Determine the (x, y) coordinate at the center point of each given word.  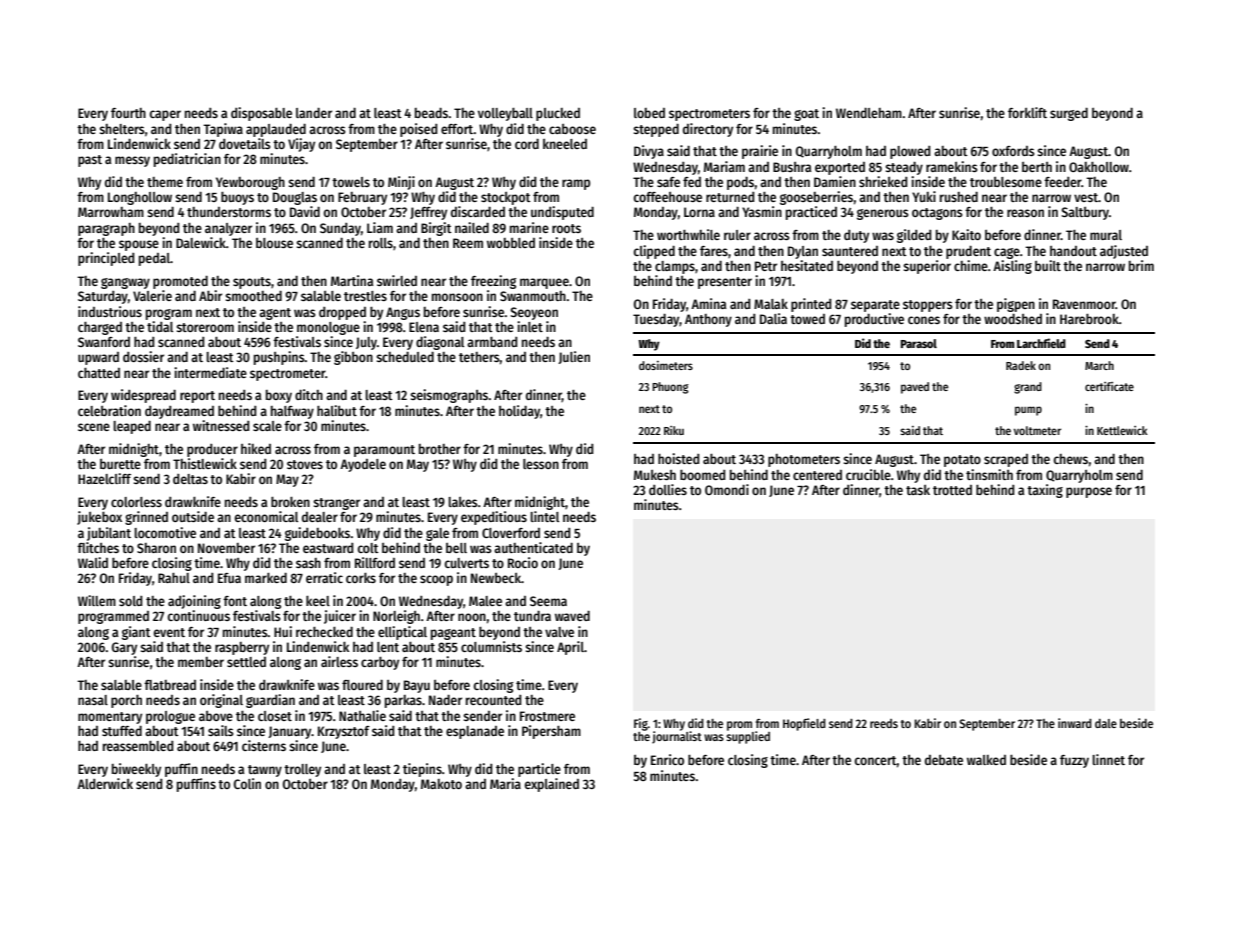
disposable (261, 114)
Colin (247, 783)
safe (668, 182)
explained (552, 785)
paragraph (106, 229)
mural (1106, 235)
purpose (1089, 492)
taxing (1045, 491)
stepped (656, 130)
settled (246, 662)
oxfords (1013, 151)
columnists (491, 646)
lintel (544, 516)
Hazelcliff (104, 478)
